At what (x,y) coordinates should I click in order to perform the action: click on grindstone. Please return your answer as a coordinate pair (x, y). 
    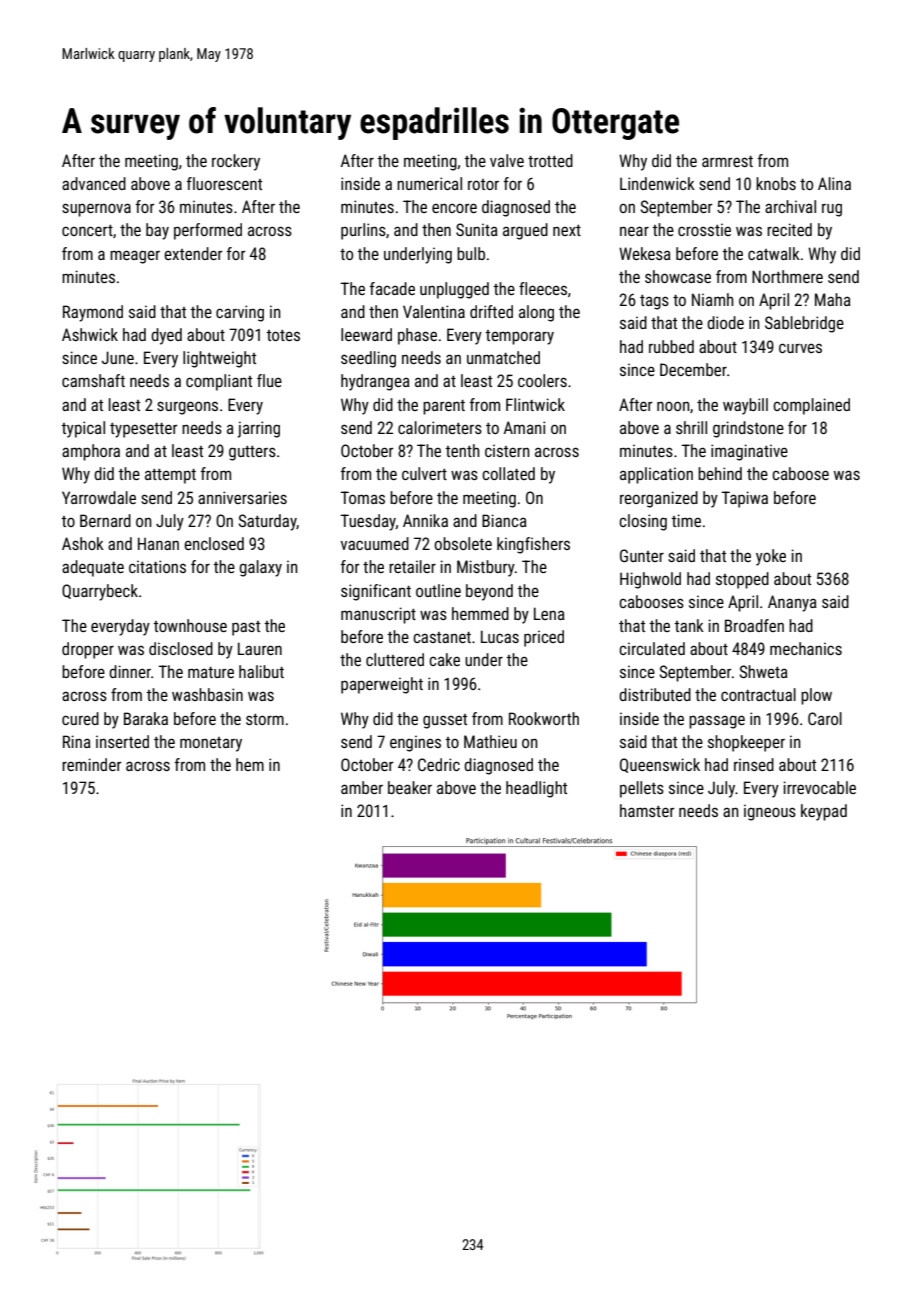
    Looking at the image, I should click on (748, 429).
